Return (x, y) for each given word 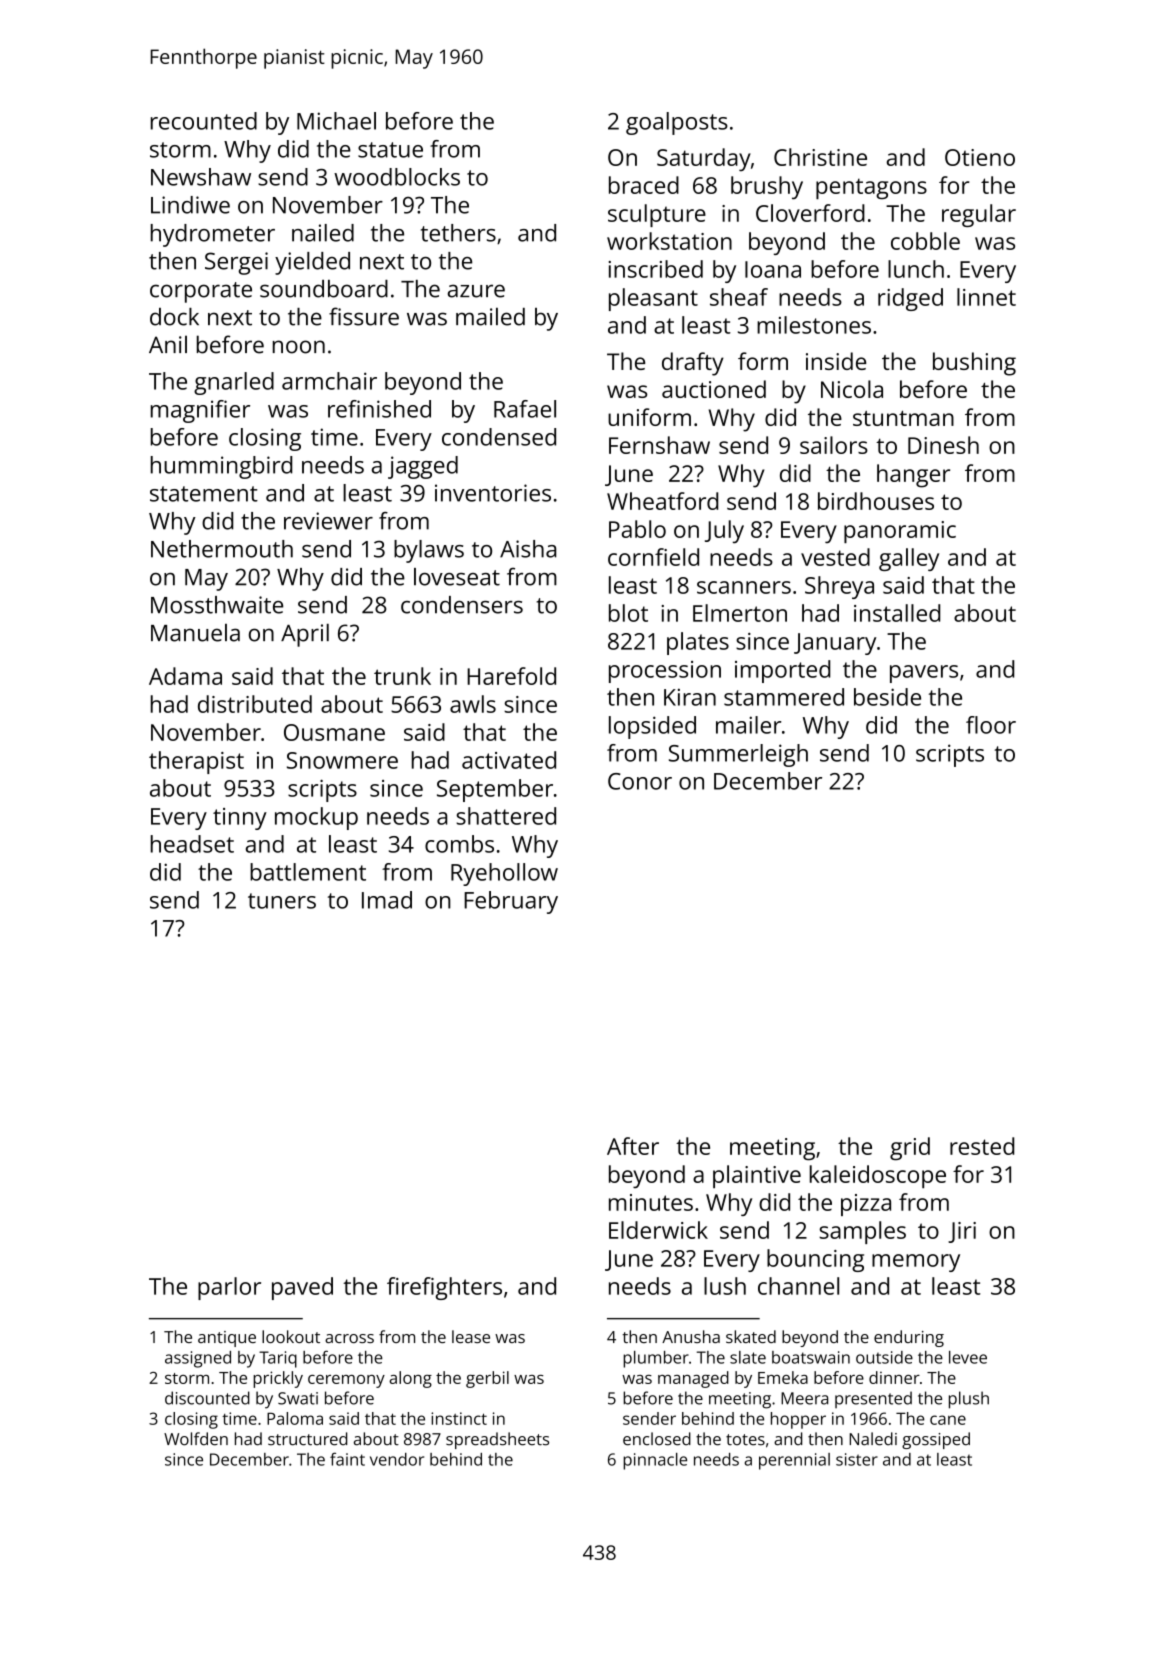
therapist (196, 762)
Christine (820, 157)
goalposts (677, 123)
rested (982, 1146)
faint (347, 1459)
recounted (204, 121)
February (511, 902)
